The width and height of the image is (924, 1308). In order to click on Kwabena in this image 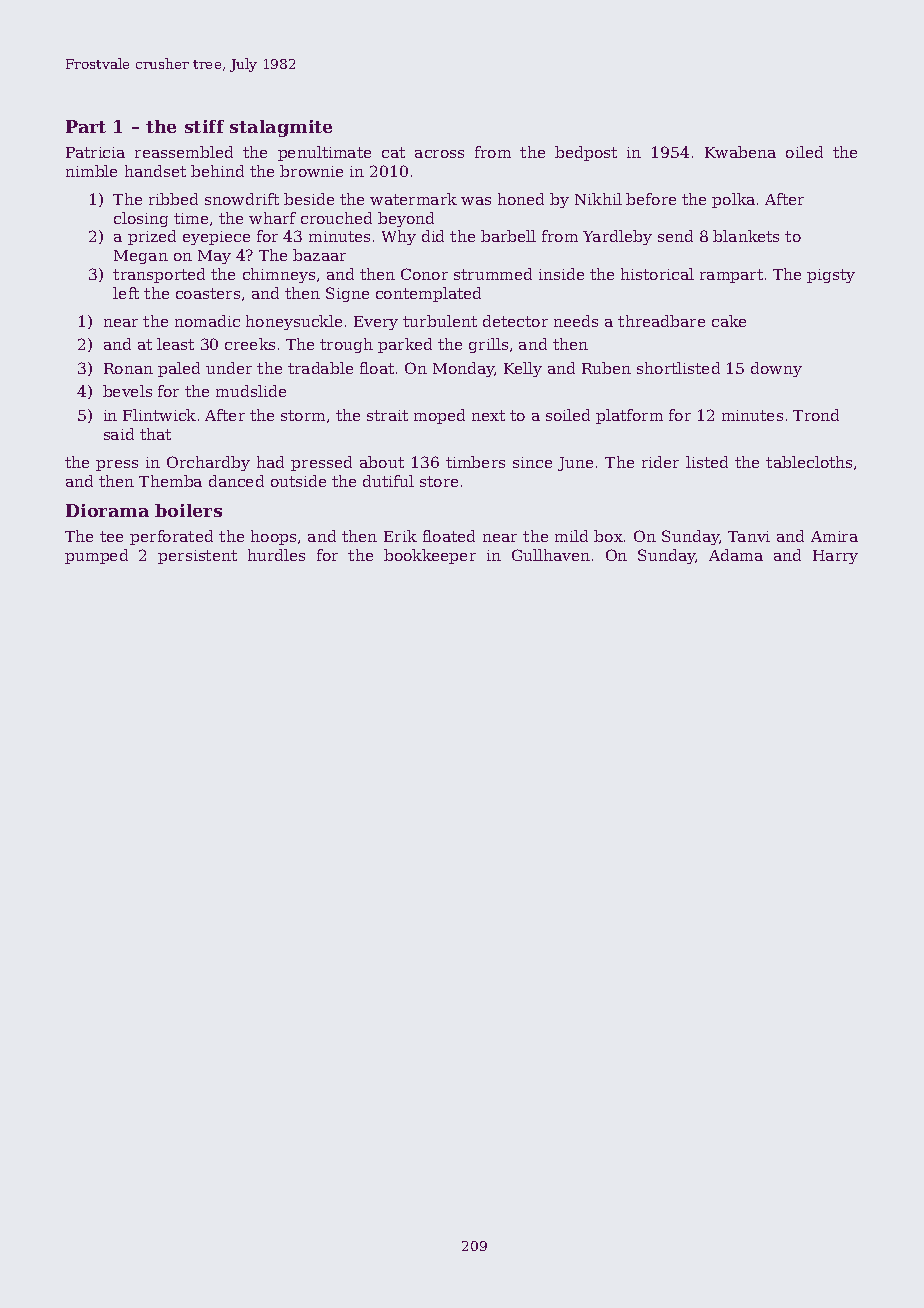, I will do `click(740, 152)`.
